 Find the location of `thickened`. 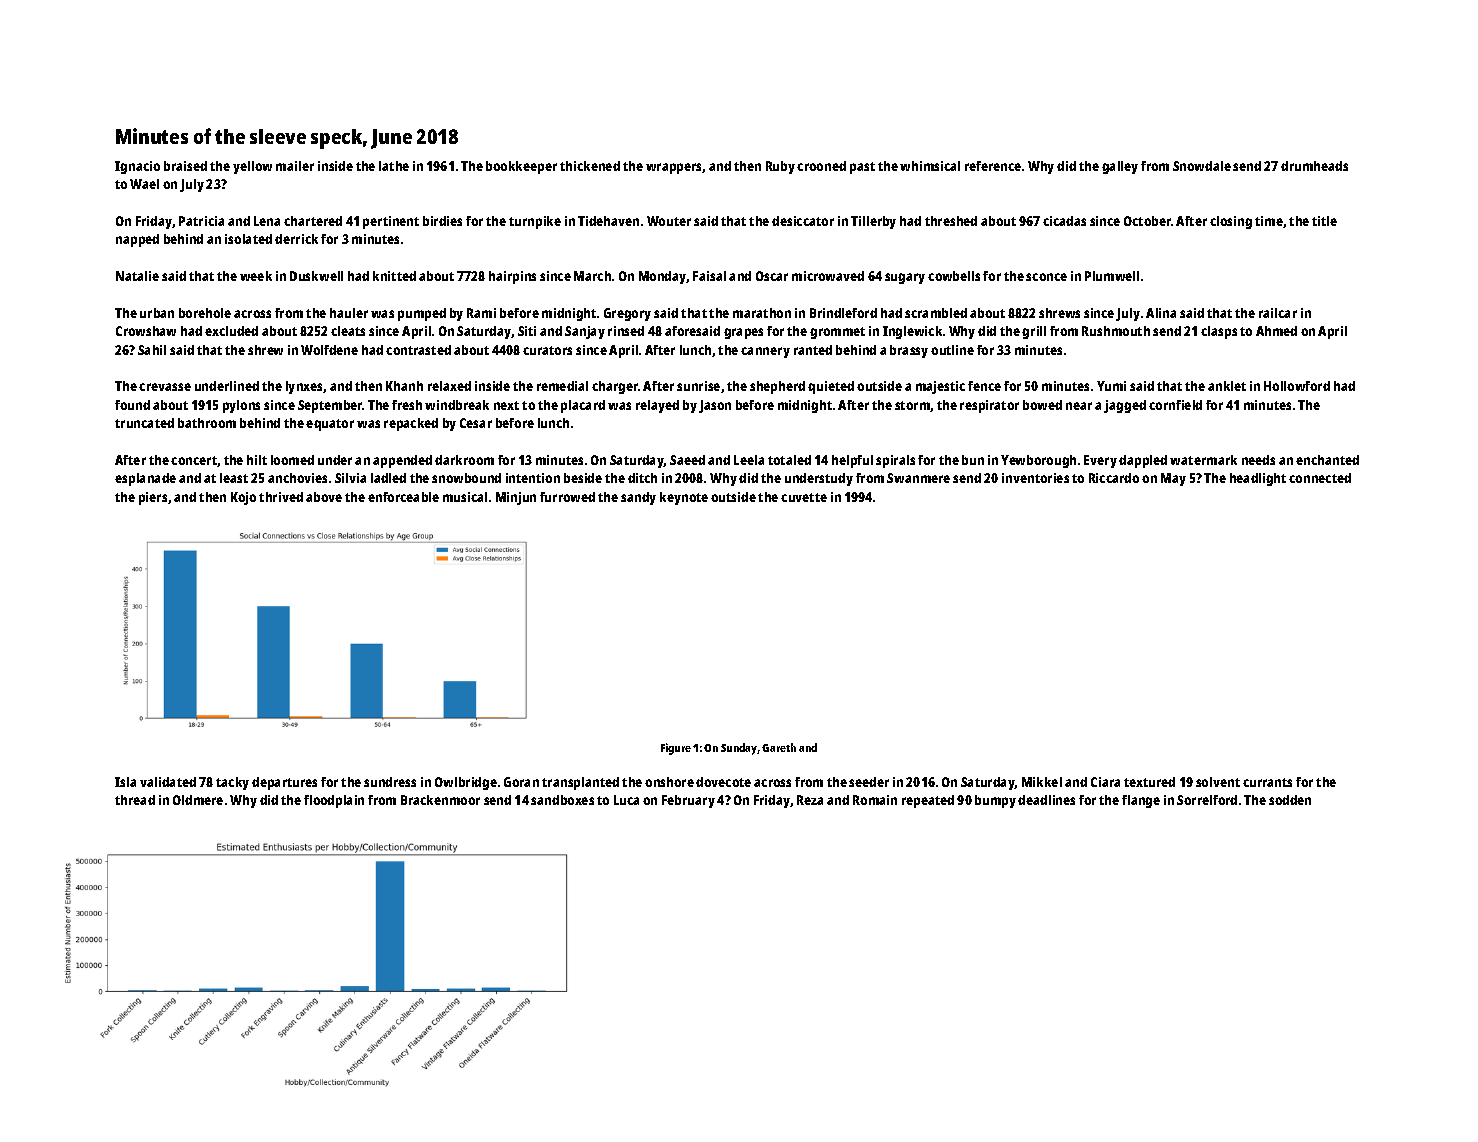

thickened is located at coordinates (590, 166).
